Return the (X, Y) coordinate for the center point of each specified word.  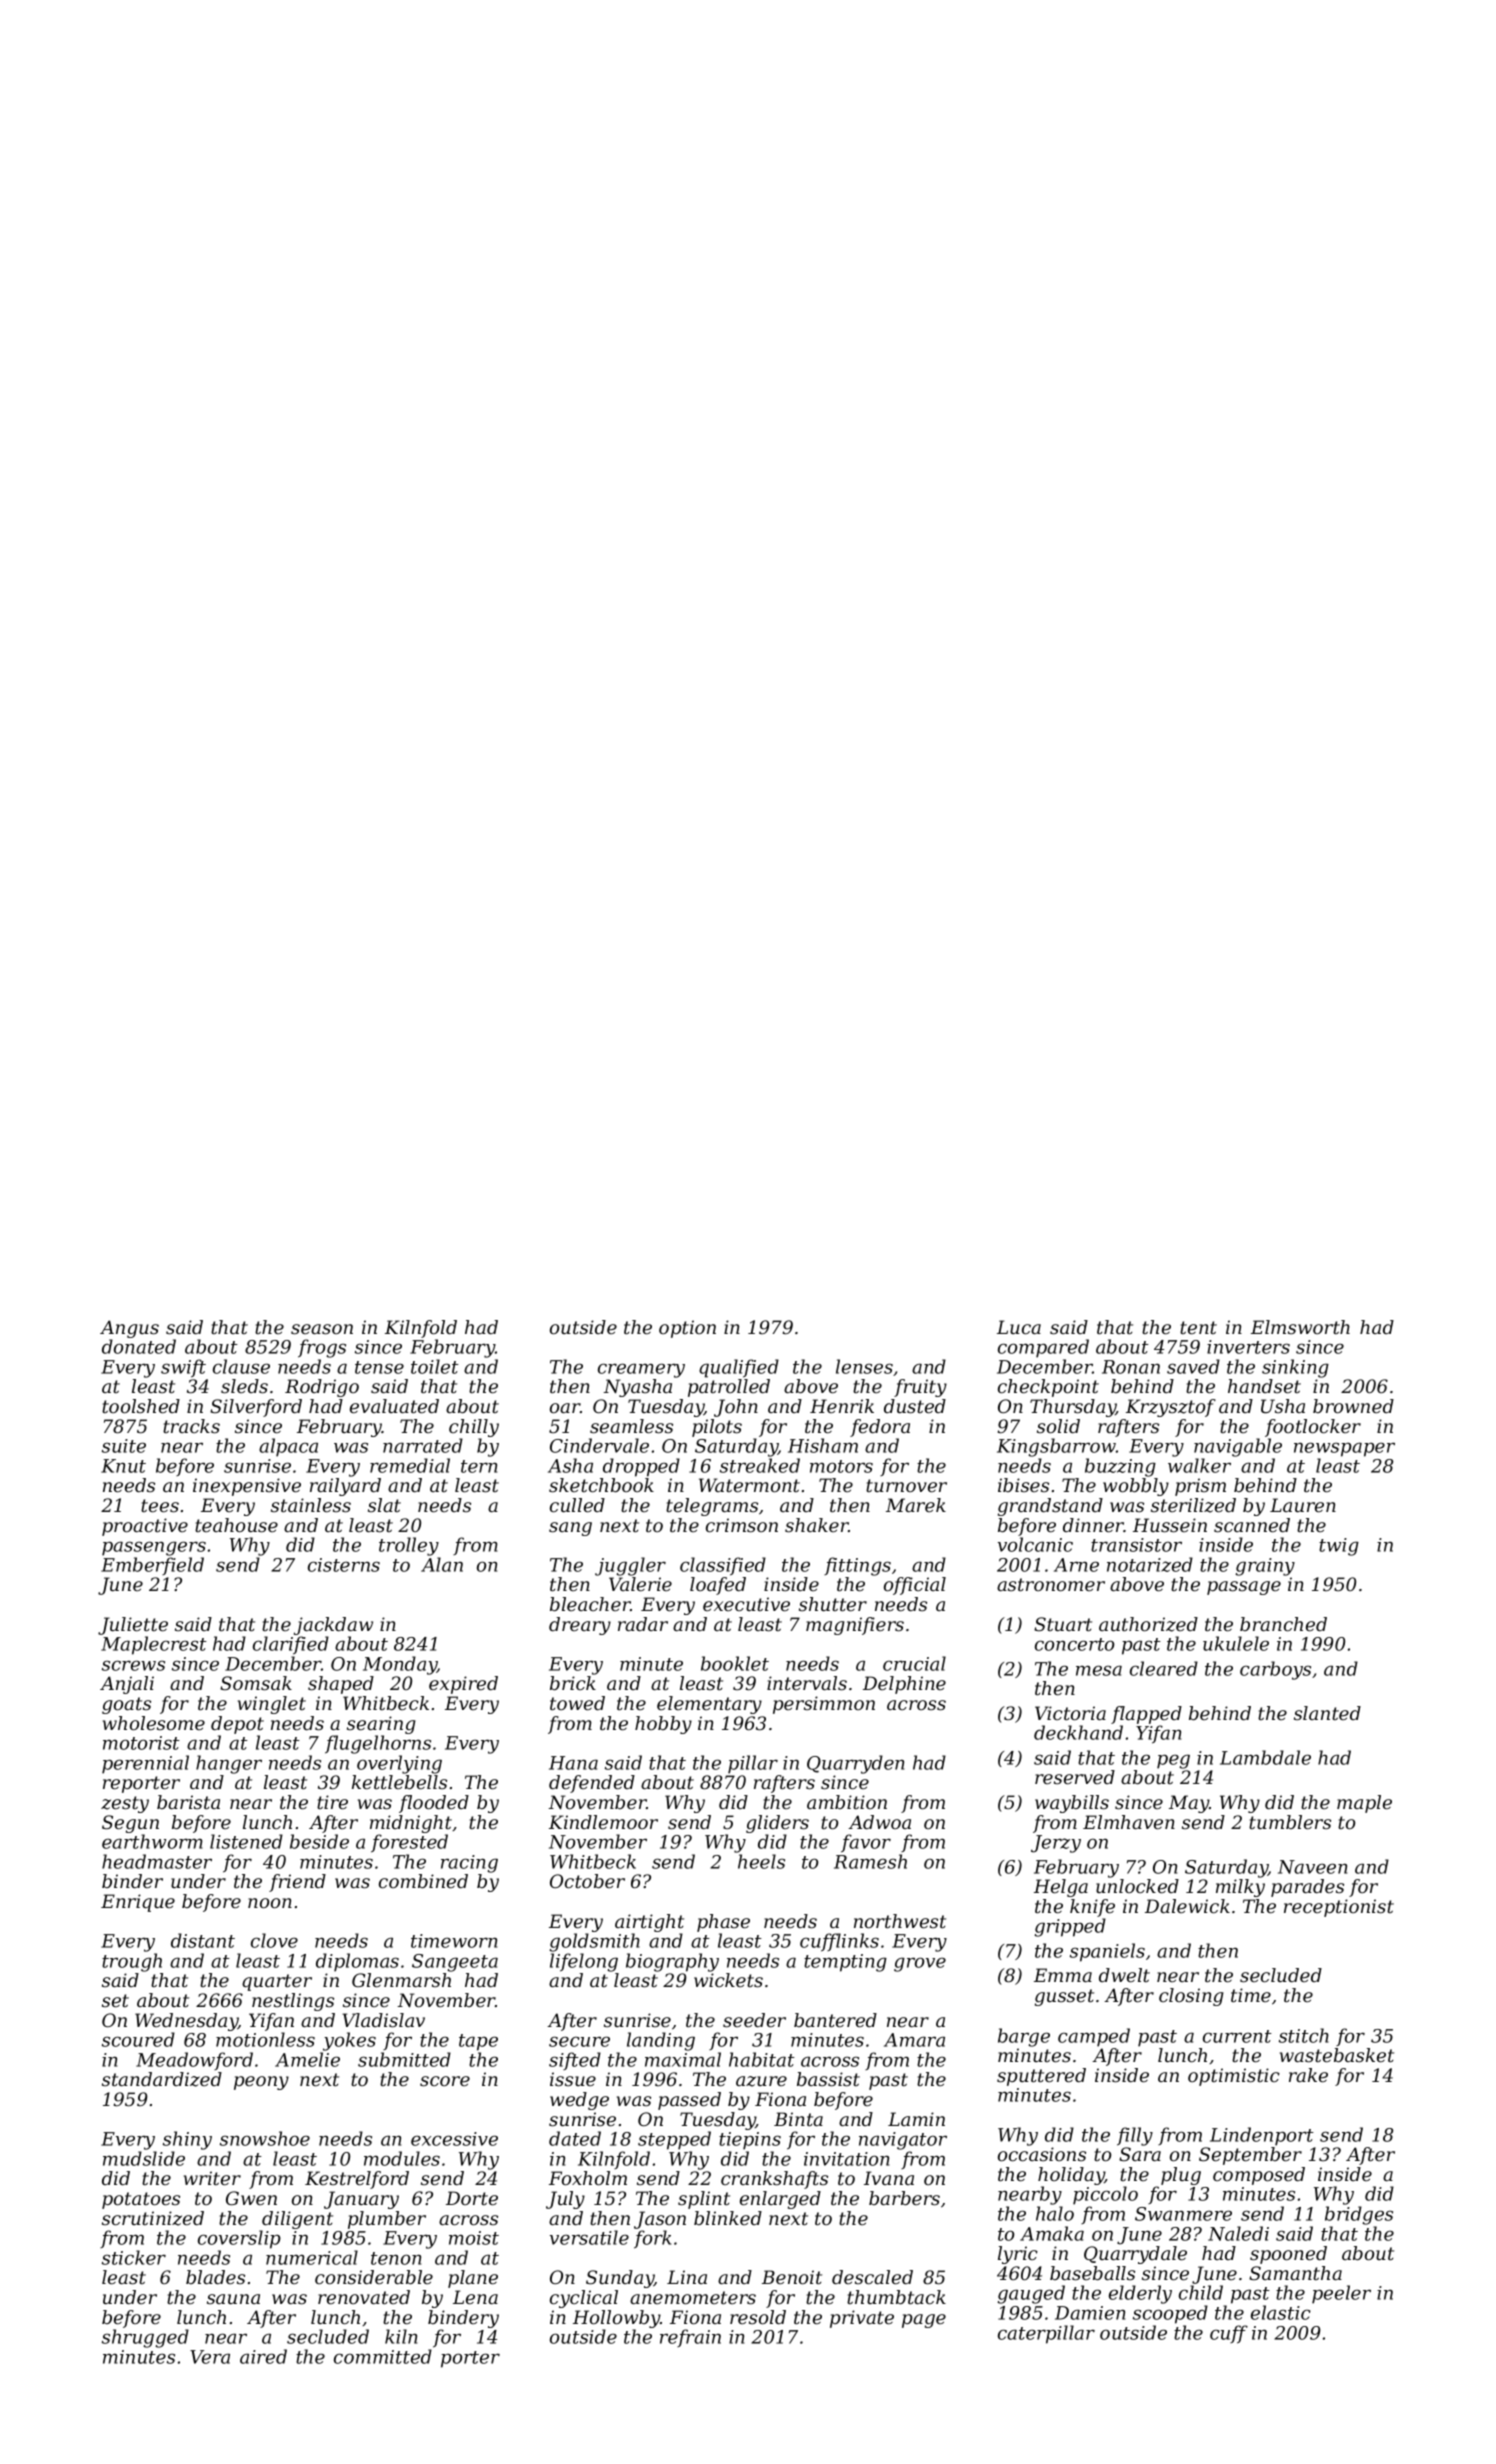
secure (579, 2041)
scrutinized (153, 2218)
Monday (400, 1665)
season (322, 1329)
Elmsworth (1300, 1327)
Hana (573, 1763)
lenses (864, 1366)
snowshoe (265, 2138)
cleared (1164, 1668)
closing (1191, 1997)
